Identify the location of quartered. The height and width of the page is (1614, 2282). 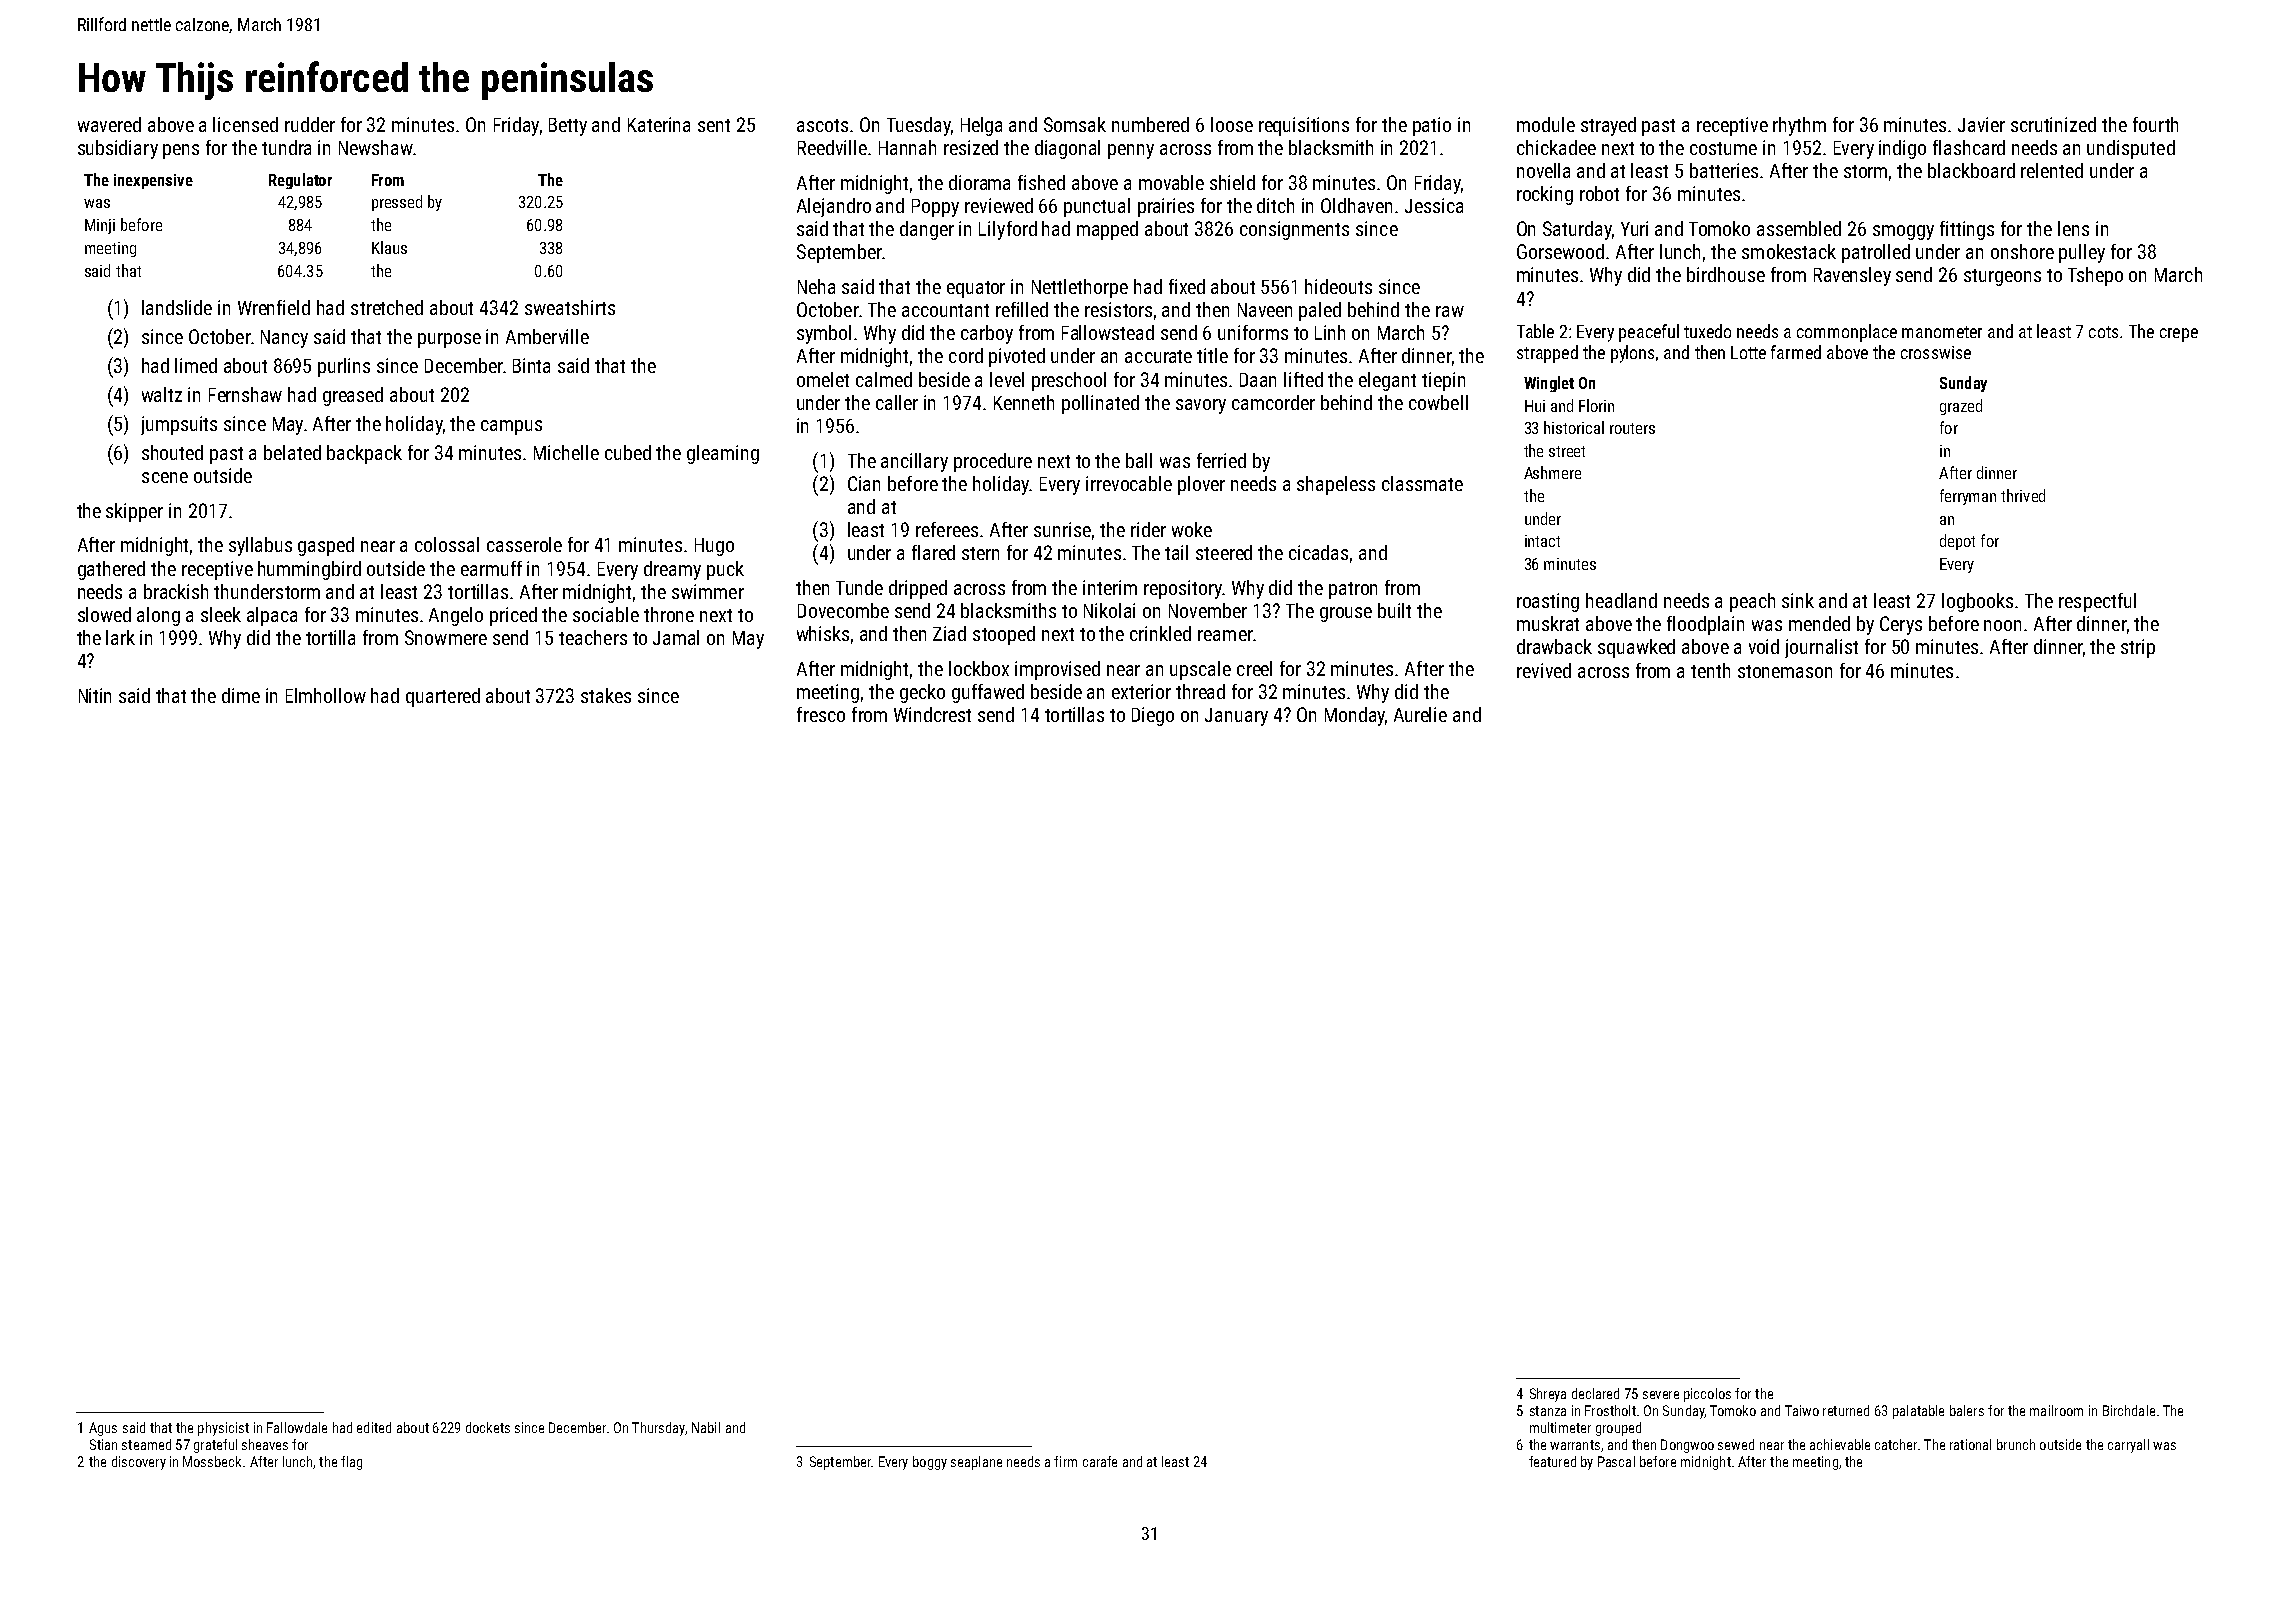
(443, 697).
